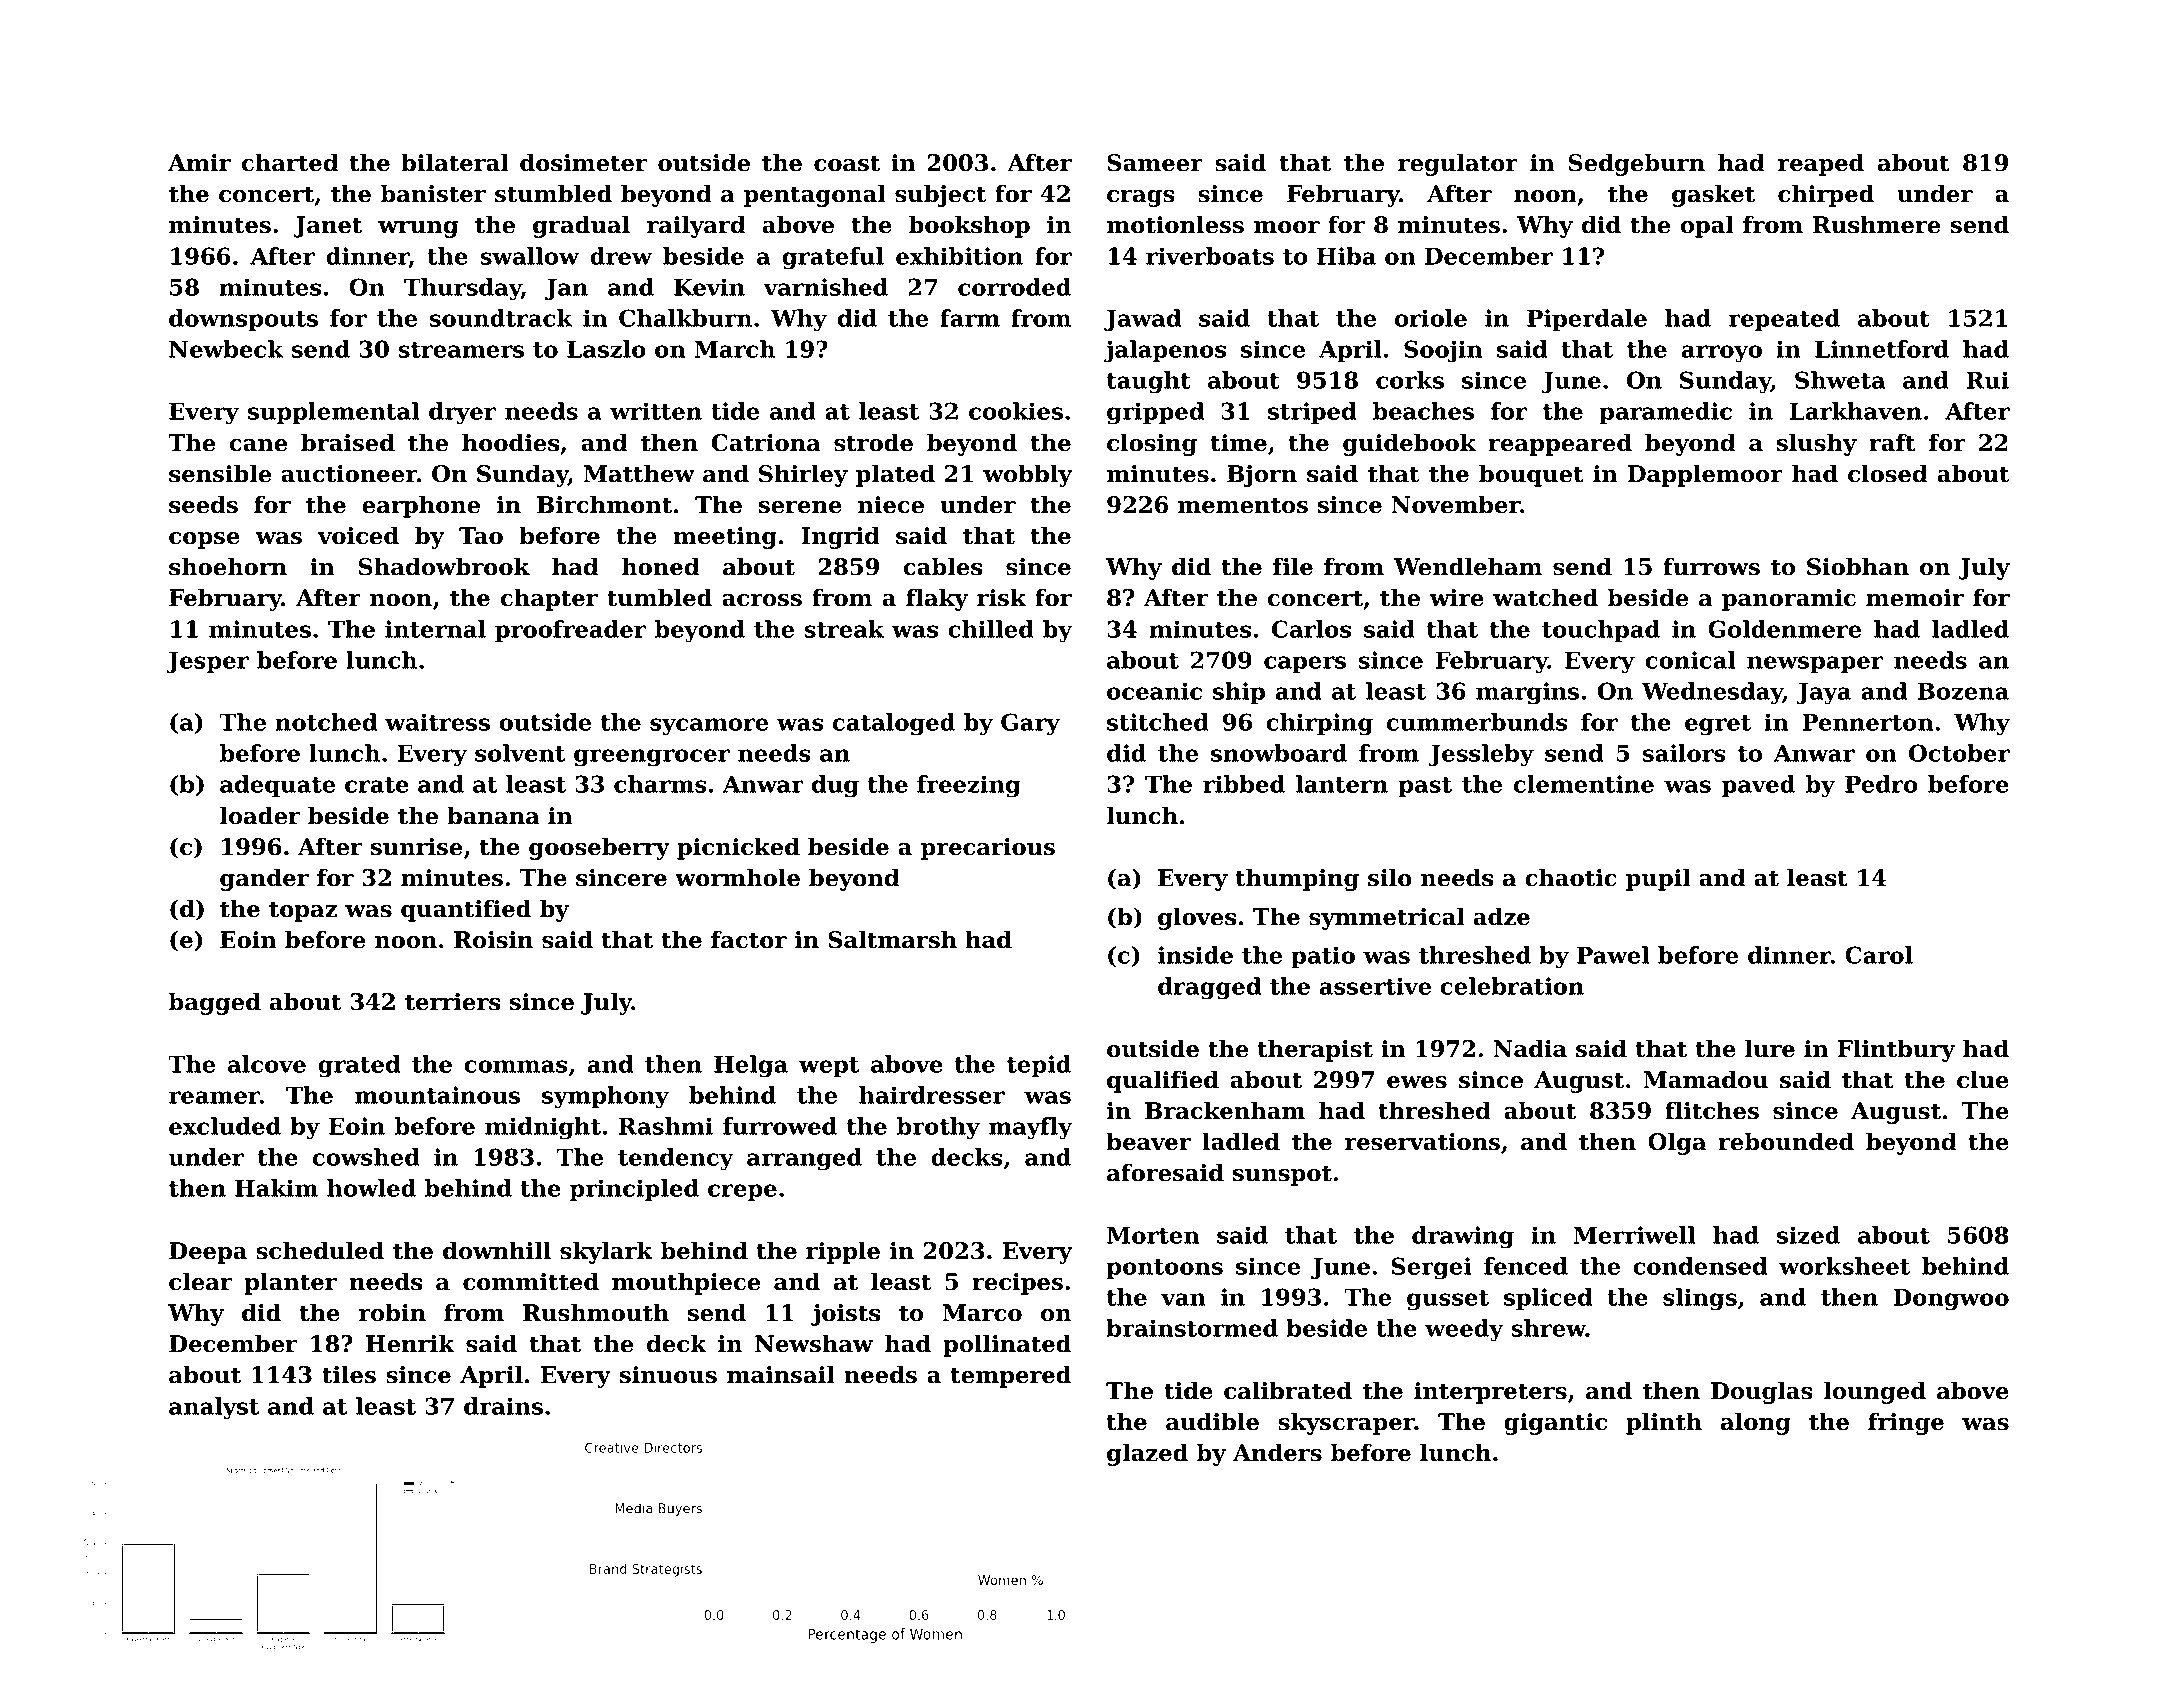 This document has height=1683, width=2178. Describe the element at coordinates (581, 226) in the document. I see `gradual` at that location.
